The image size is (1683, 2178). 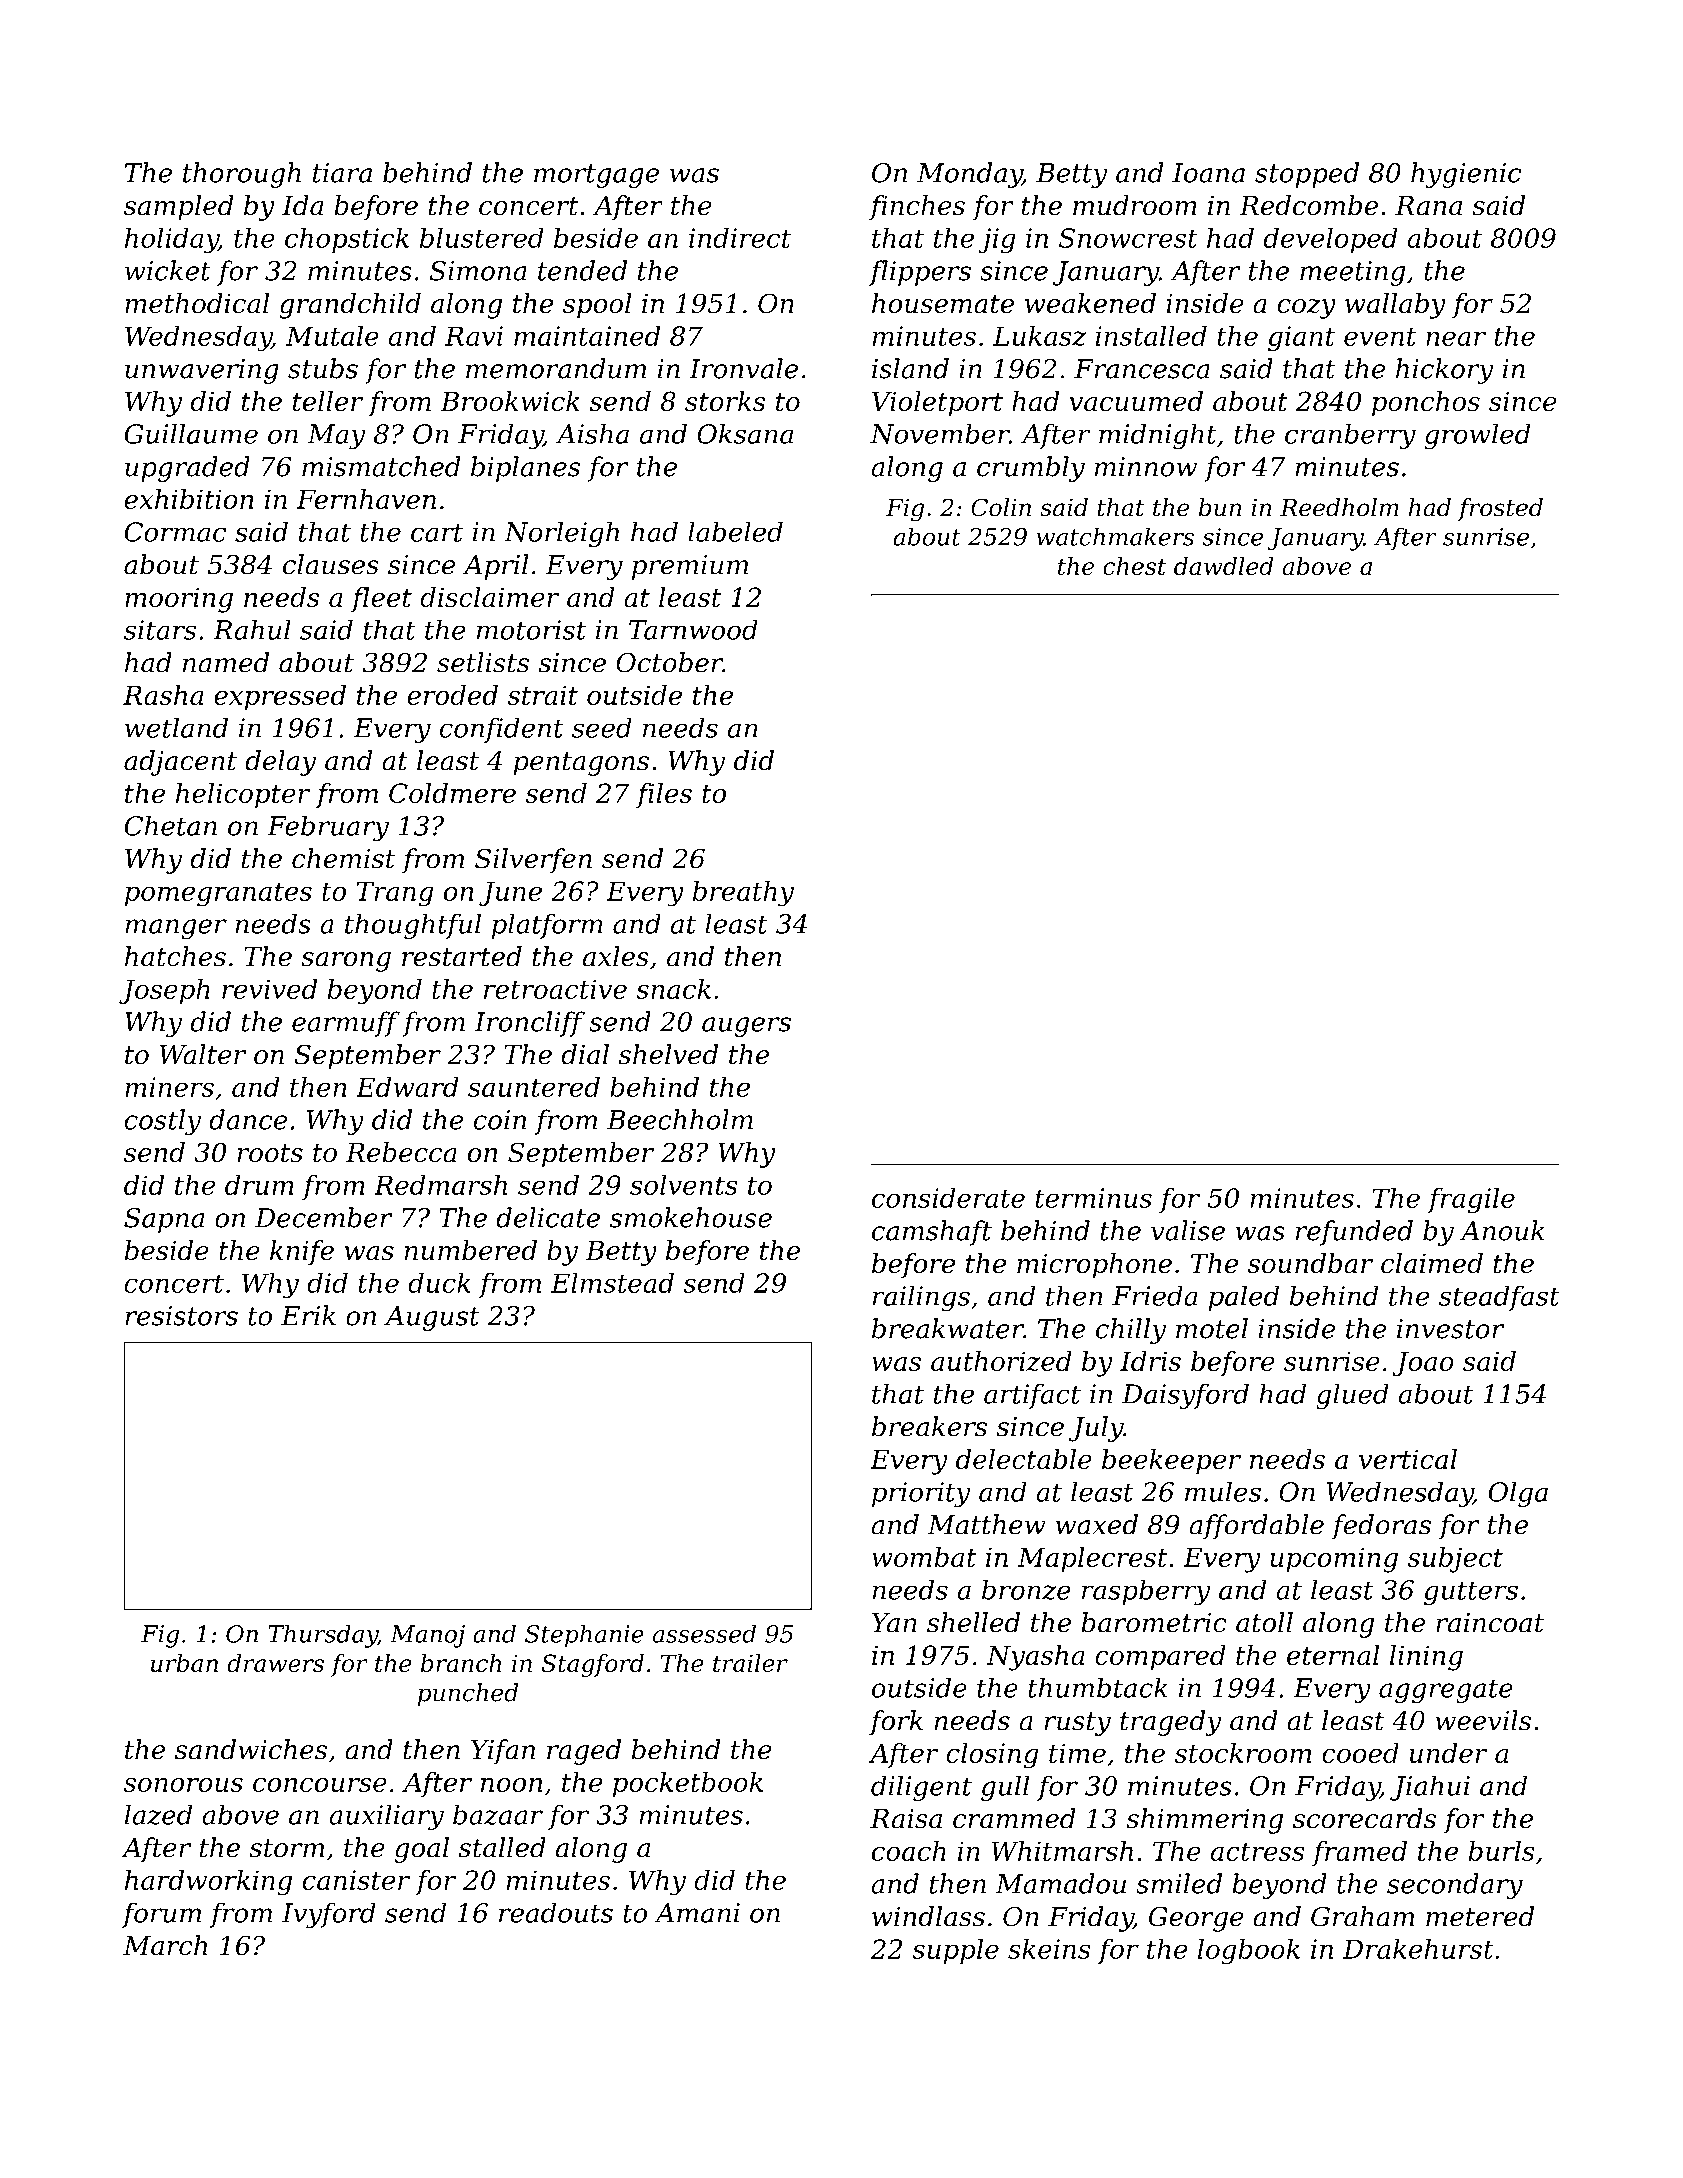 I want to click on thorough, so click(x=242, y=175).
